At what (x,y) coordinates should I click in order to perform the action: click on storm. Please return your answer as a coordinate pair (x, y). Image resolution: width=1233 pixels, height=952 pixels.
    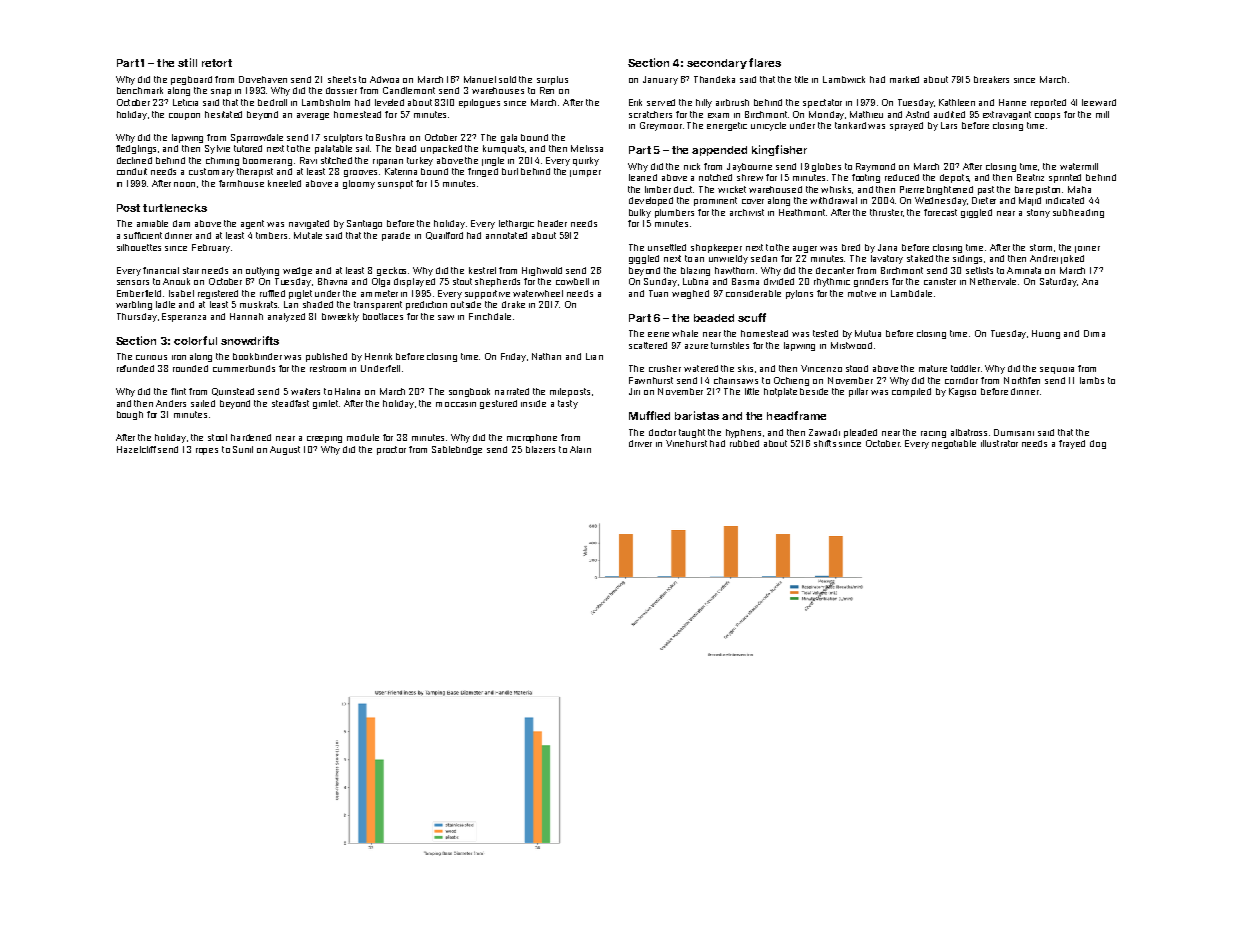
    Looking at the image, I should click on (1041, 247).
